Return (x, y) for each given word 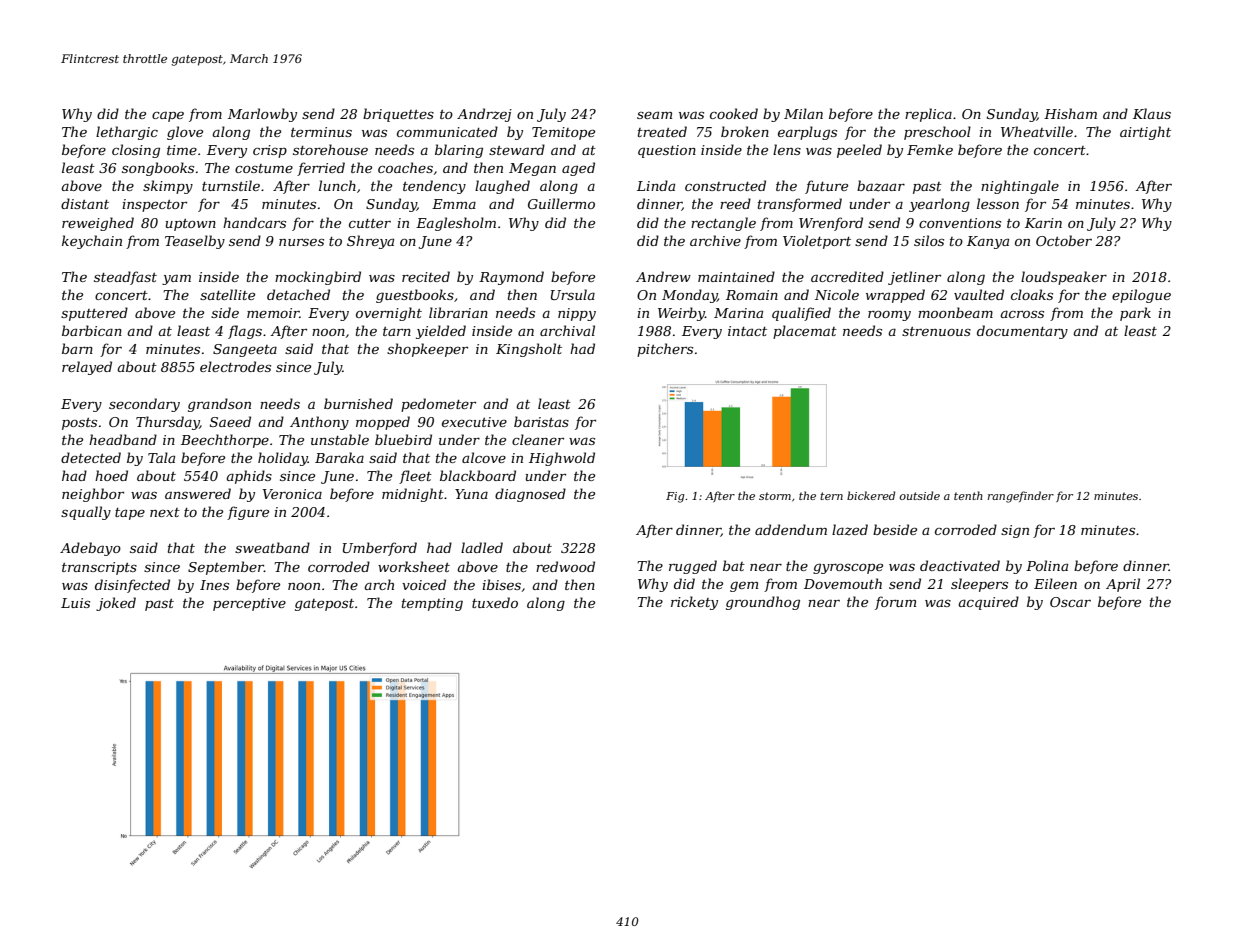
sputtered (94, 314)
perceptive (249, 604)
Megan (532, 169)
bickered (871, 495)
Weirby (681, 314)
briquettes (398, 115)
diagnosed (530, 495)
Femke (930, 149)
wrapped (895, 296)
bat (734, 565)
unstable (340, 439)
